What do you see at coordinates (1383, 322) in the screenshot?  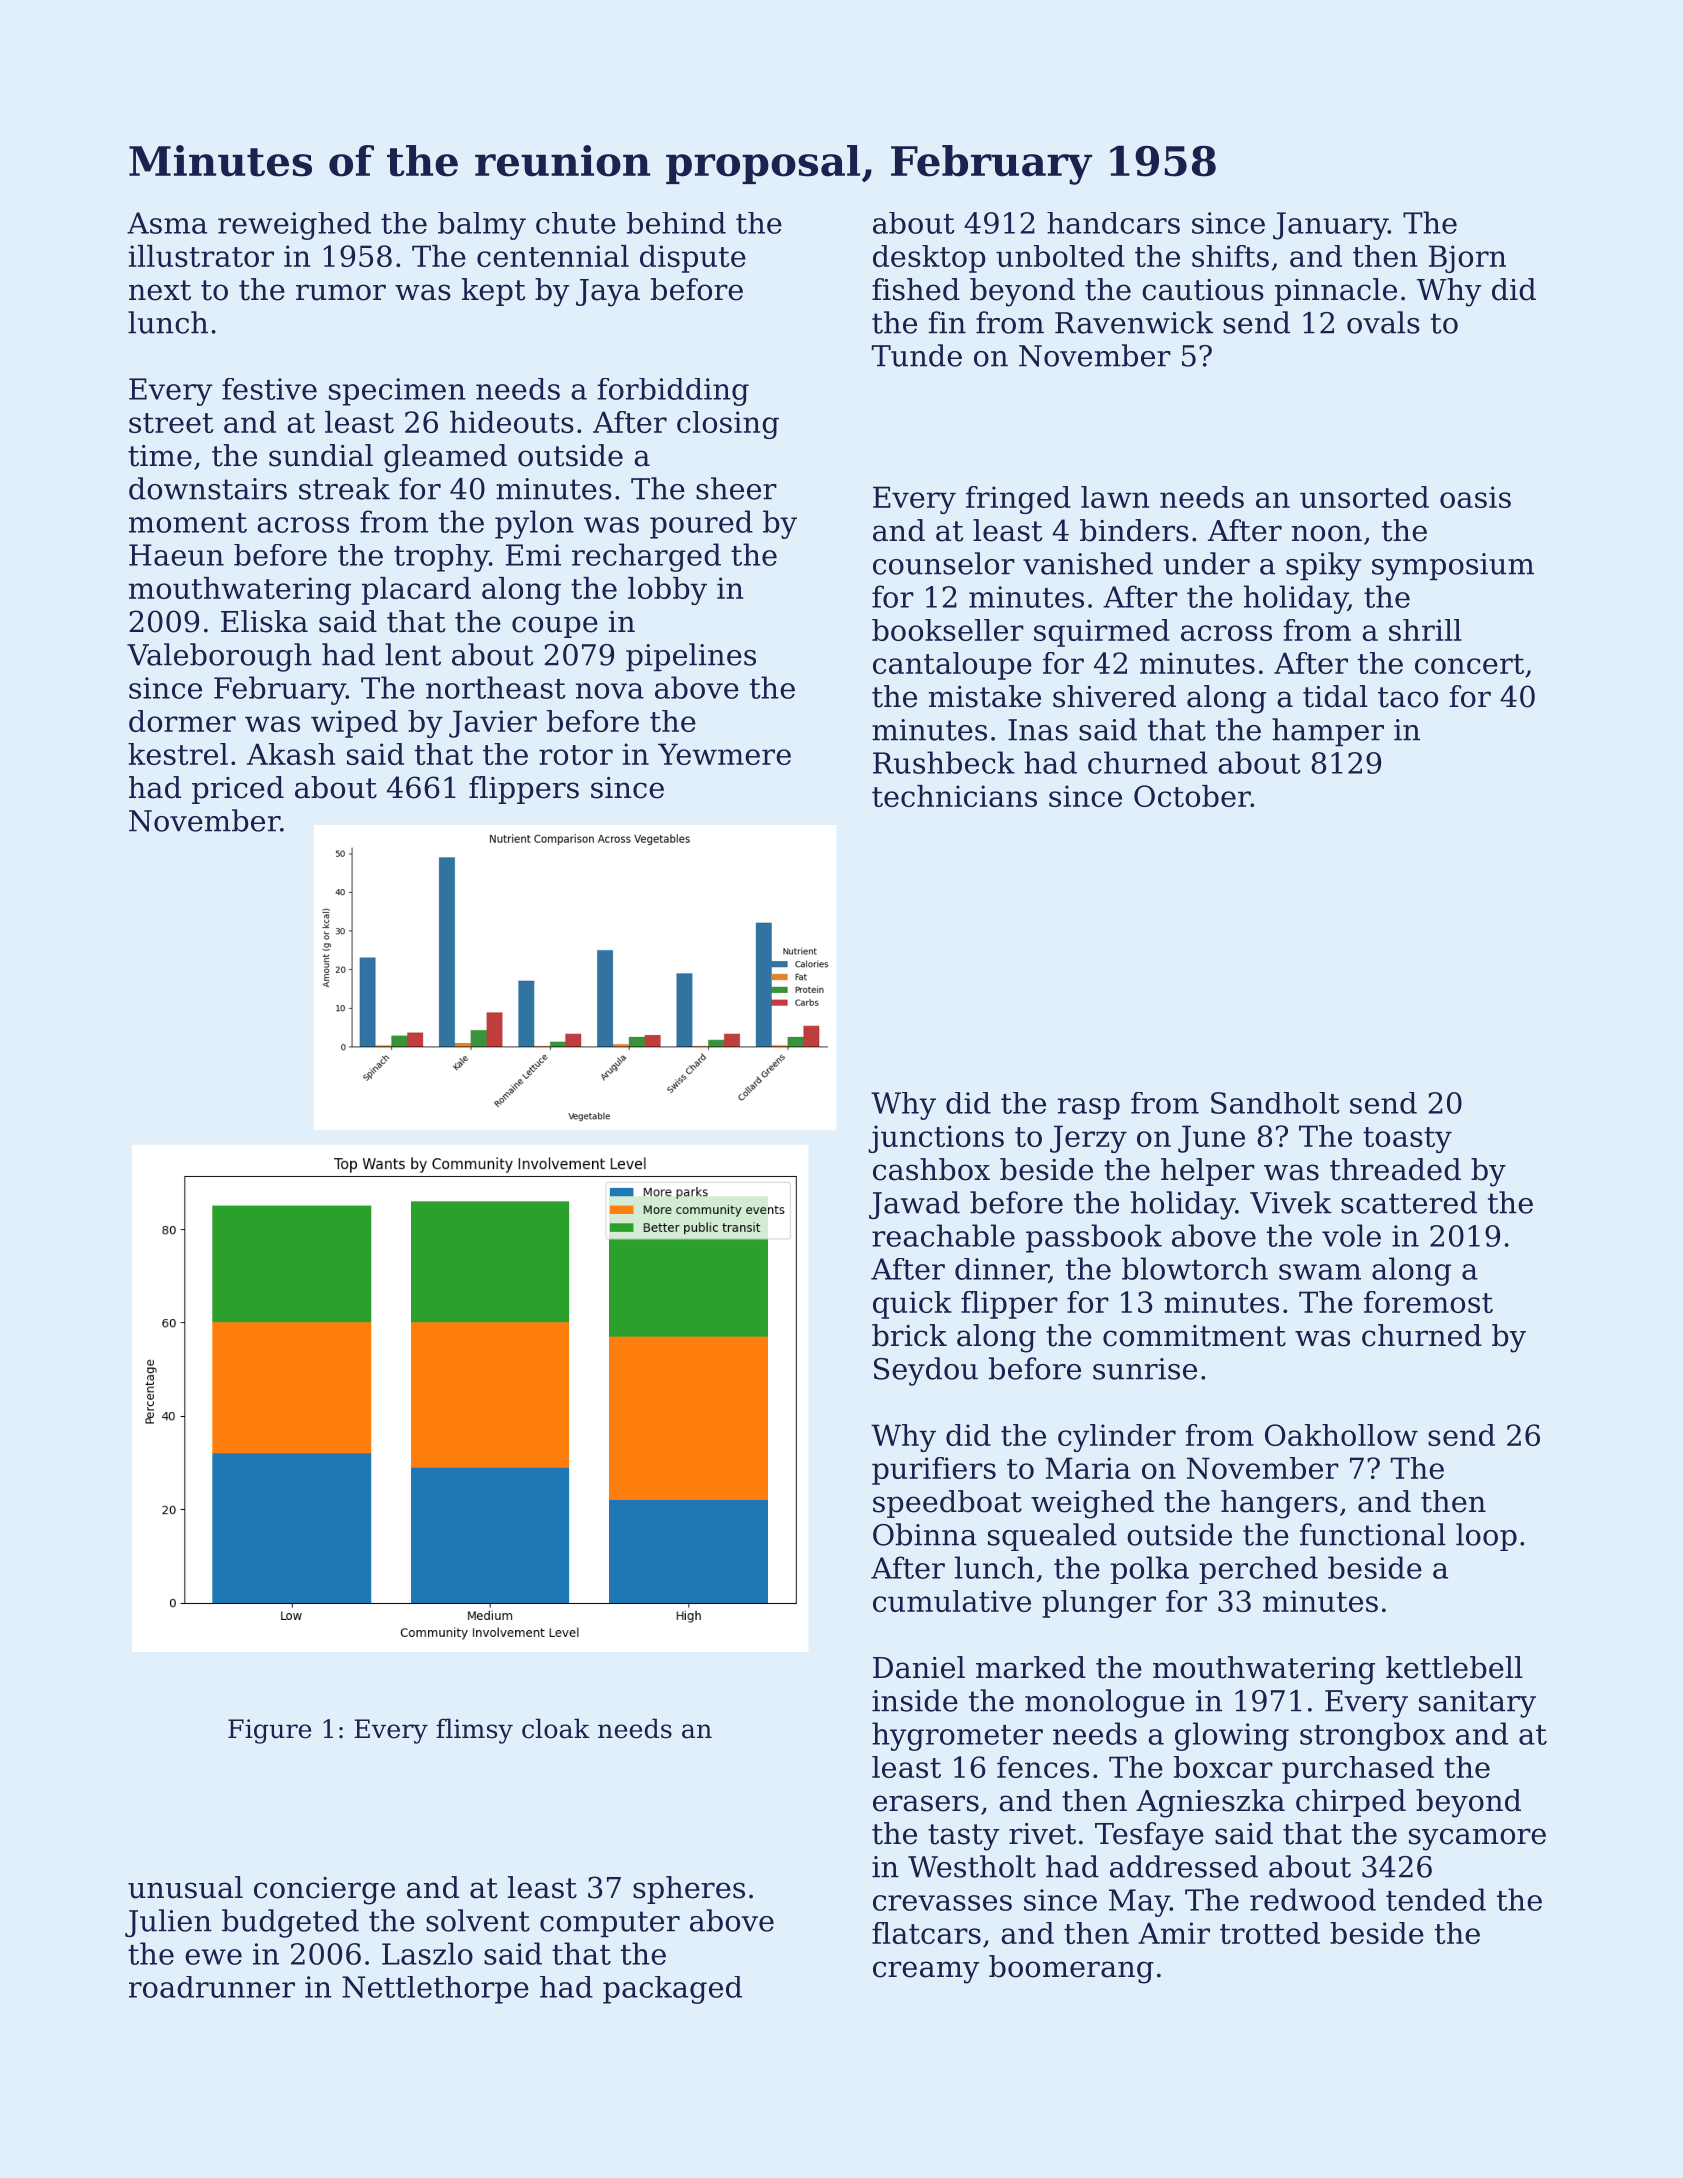 I see `ovals` at bounding box center [1383, 322].
